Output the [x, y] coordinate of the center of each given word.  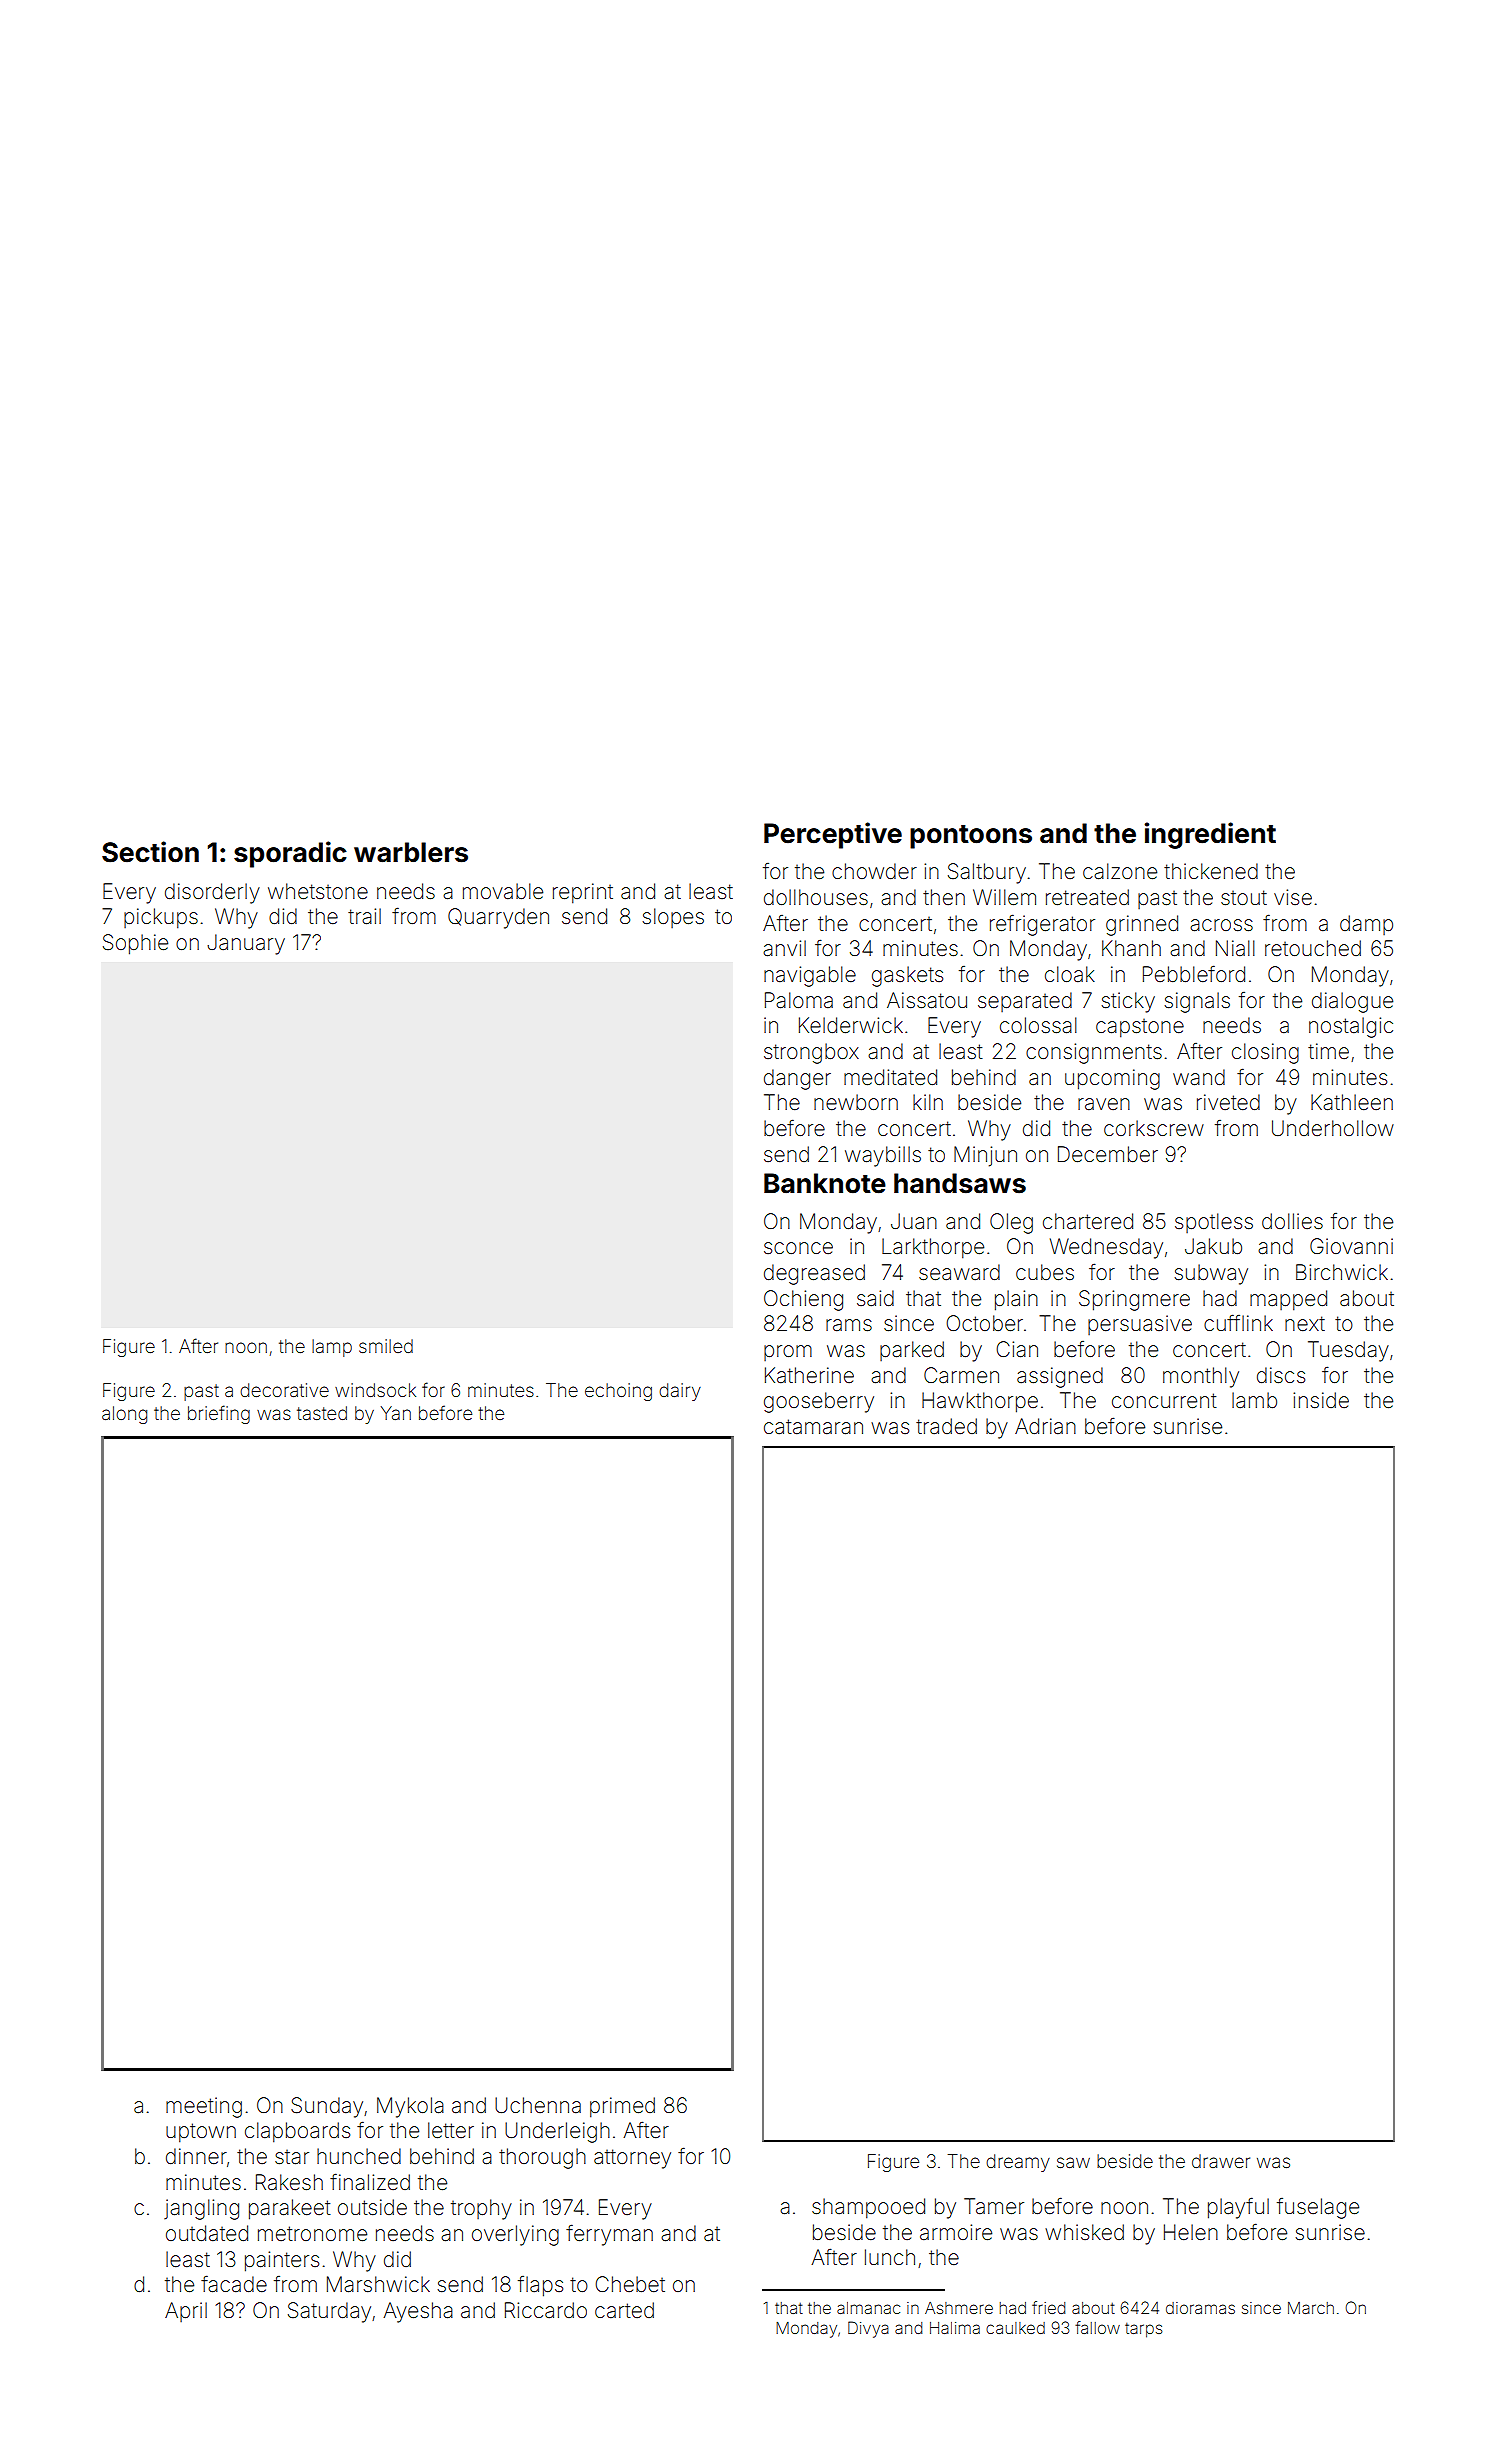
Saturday [329, 2312]
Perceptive [833, 835]
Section [150, 852]
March [1311, 2308]
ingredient [1210, 835]
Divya [868, 2329]
